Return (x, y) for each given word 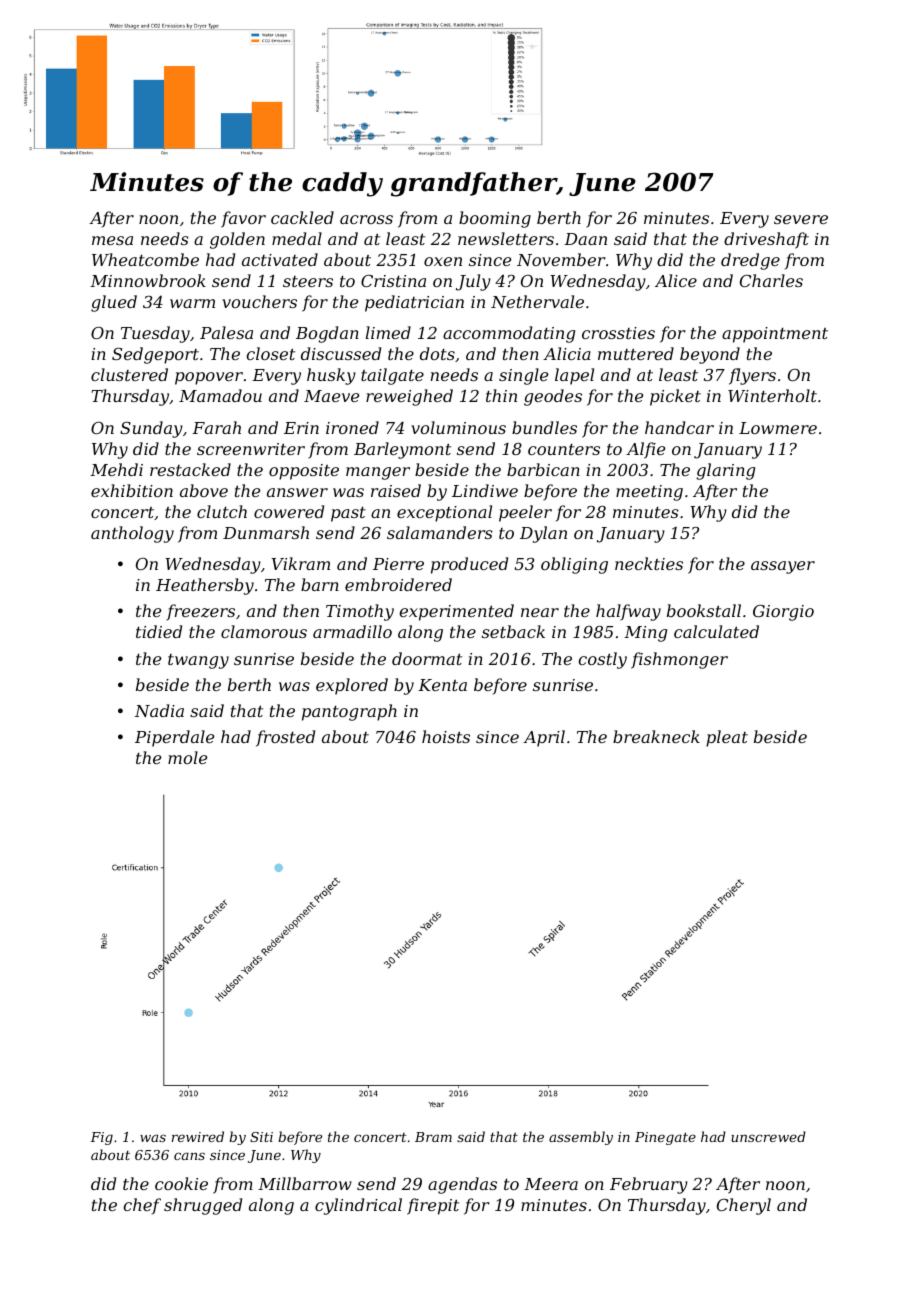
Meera (551, 1184)
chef (142, 1206)
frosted (285, 738)
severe (801, 219)
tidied (159, 631)
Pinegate (665, 1138)
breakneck (656, 736)
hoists (446, 736)
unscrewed (768, 1136)
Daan (585, 239)
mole (187, 757)
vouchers (259, 301)
